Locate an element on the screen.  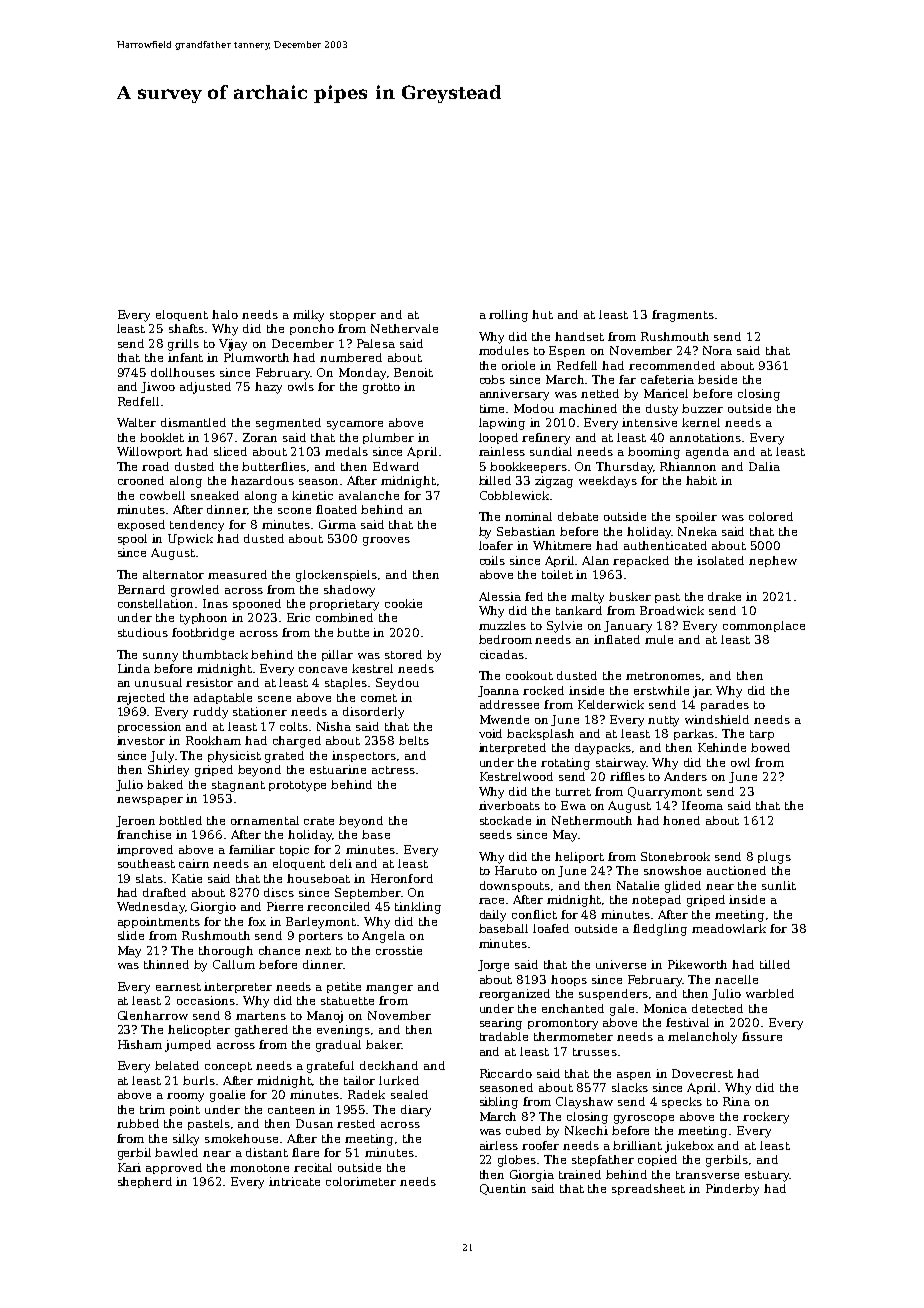
seeds is located at coordinates (496, 834).
